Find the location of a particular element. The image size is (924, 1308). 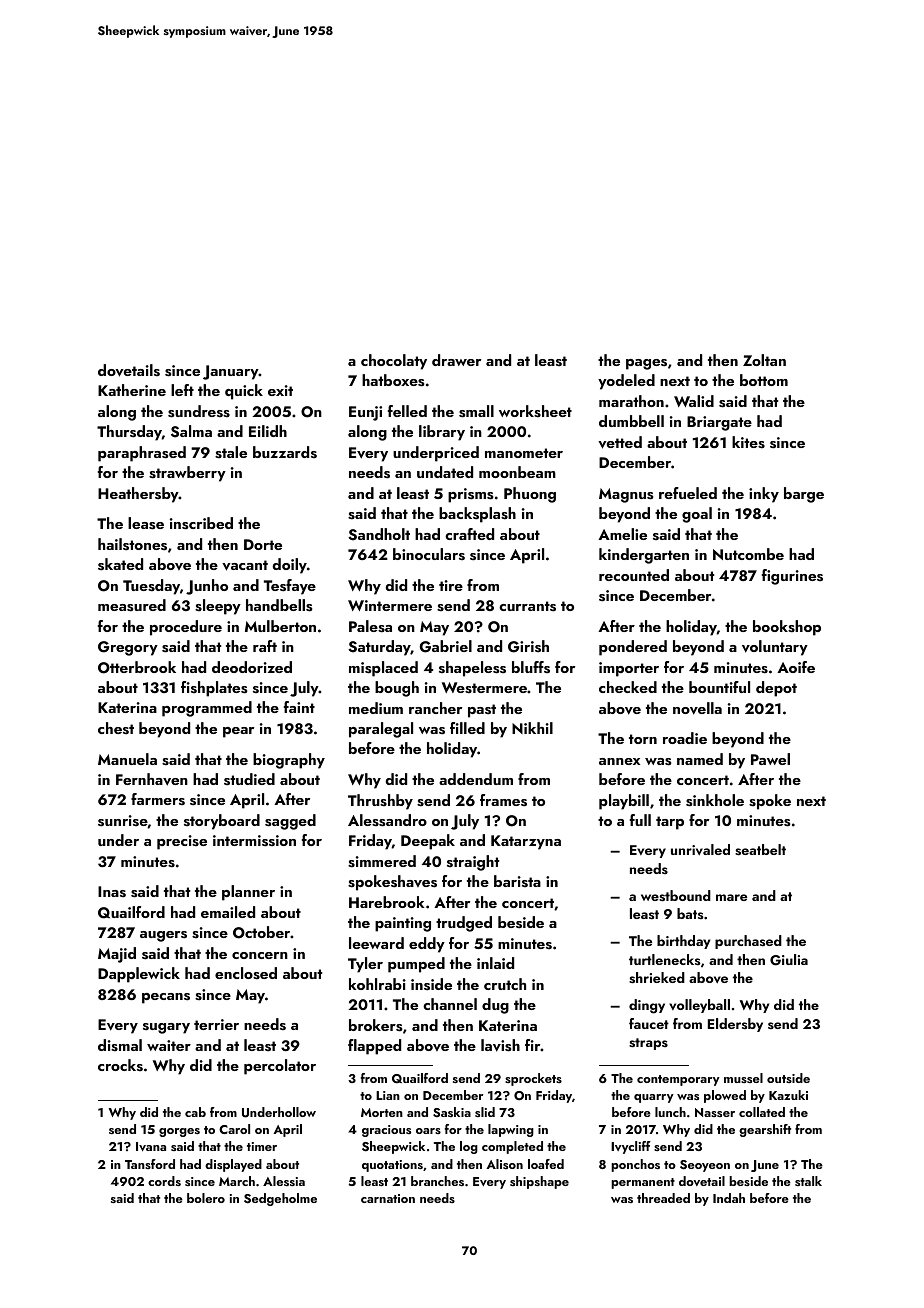

frames is located at coordinates (503, 800).
